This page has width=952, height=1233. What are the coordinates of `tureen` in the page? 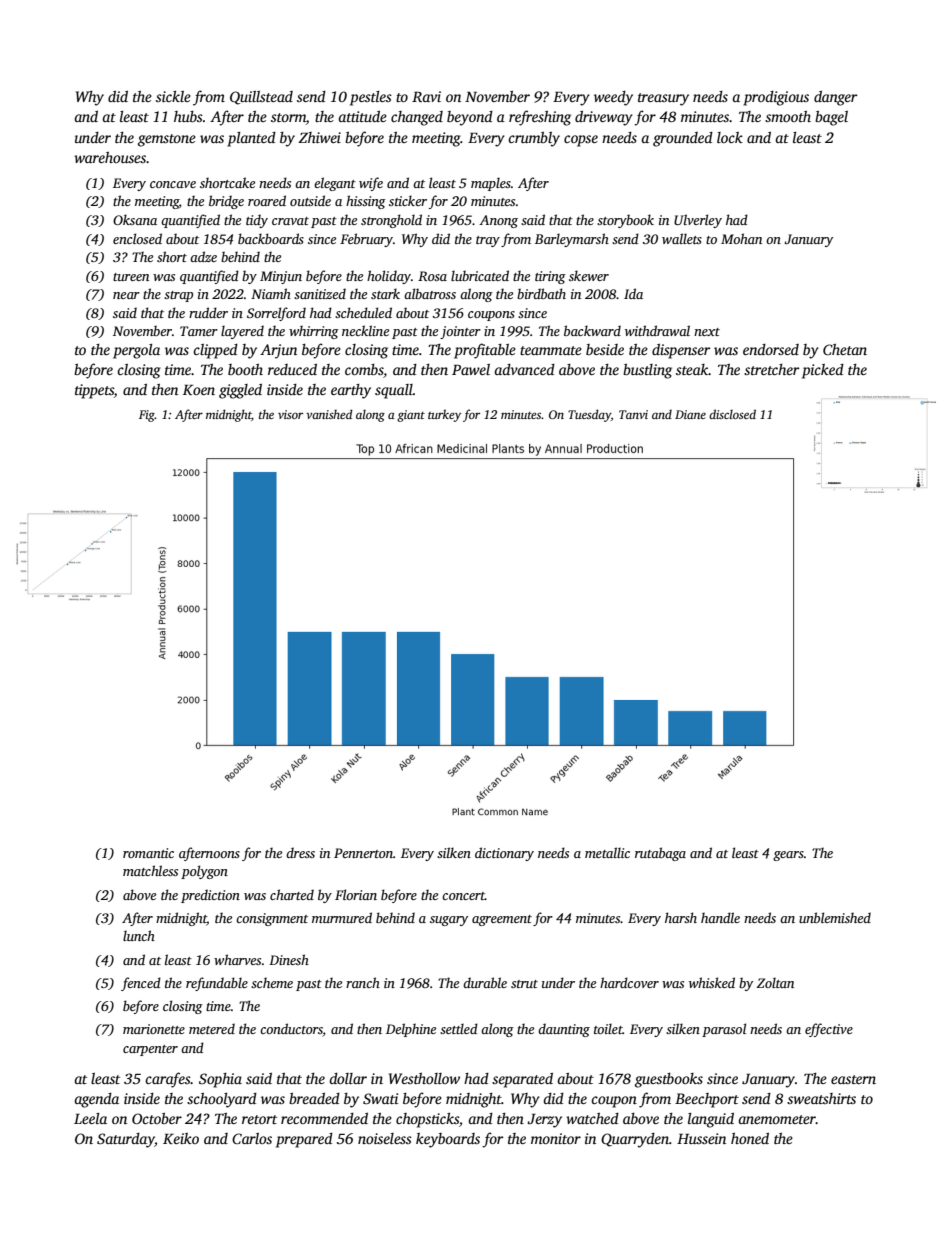 It's located at (131, 277).
